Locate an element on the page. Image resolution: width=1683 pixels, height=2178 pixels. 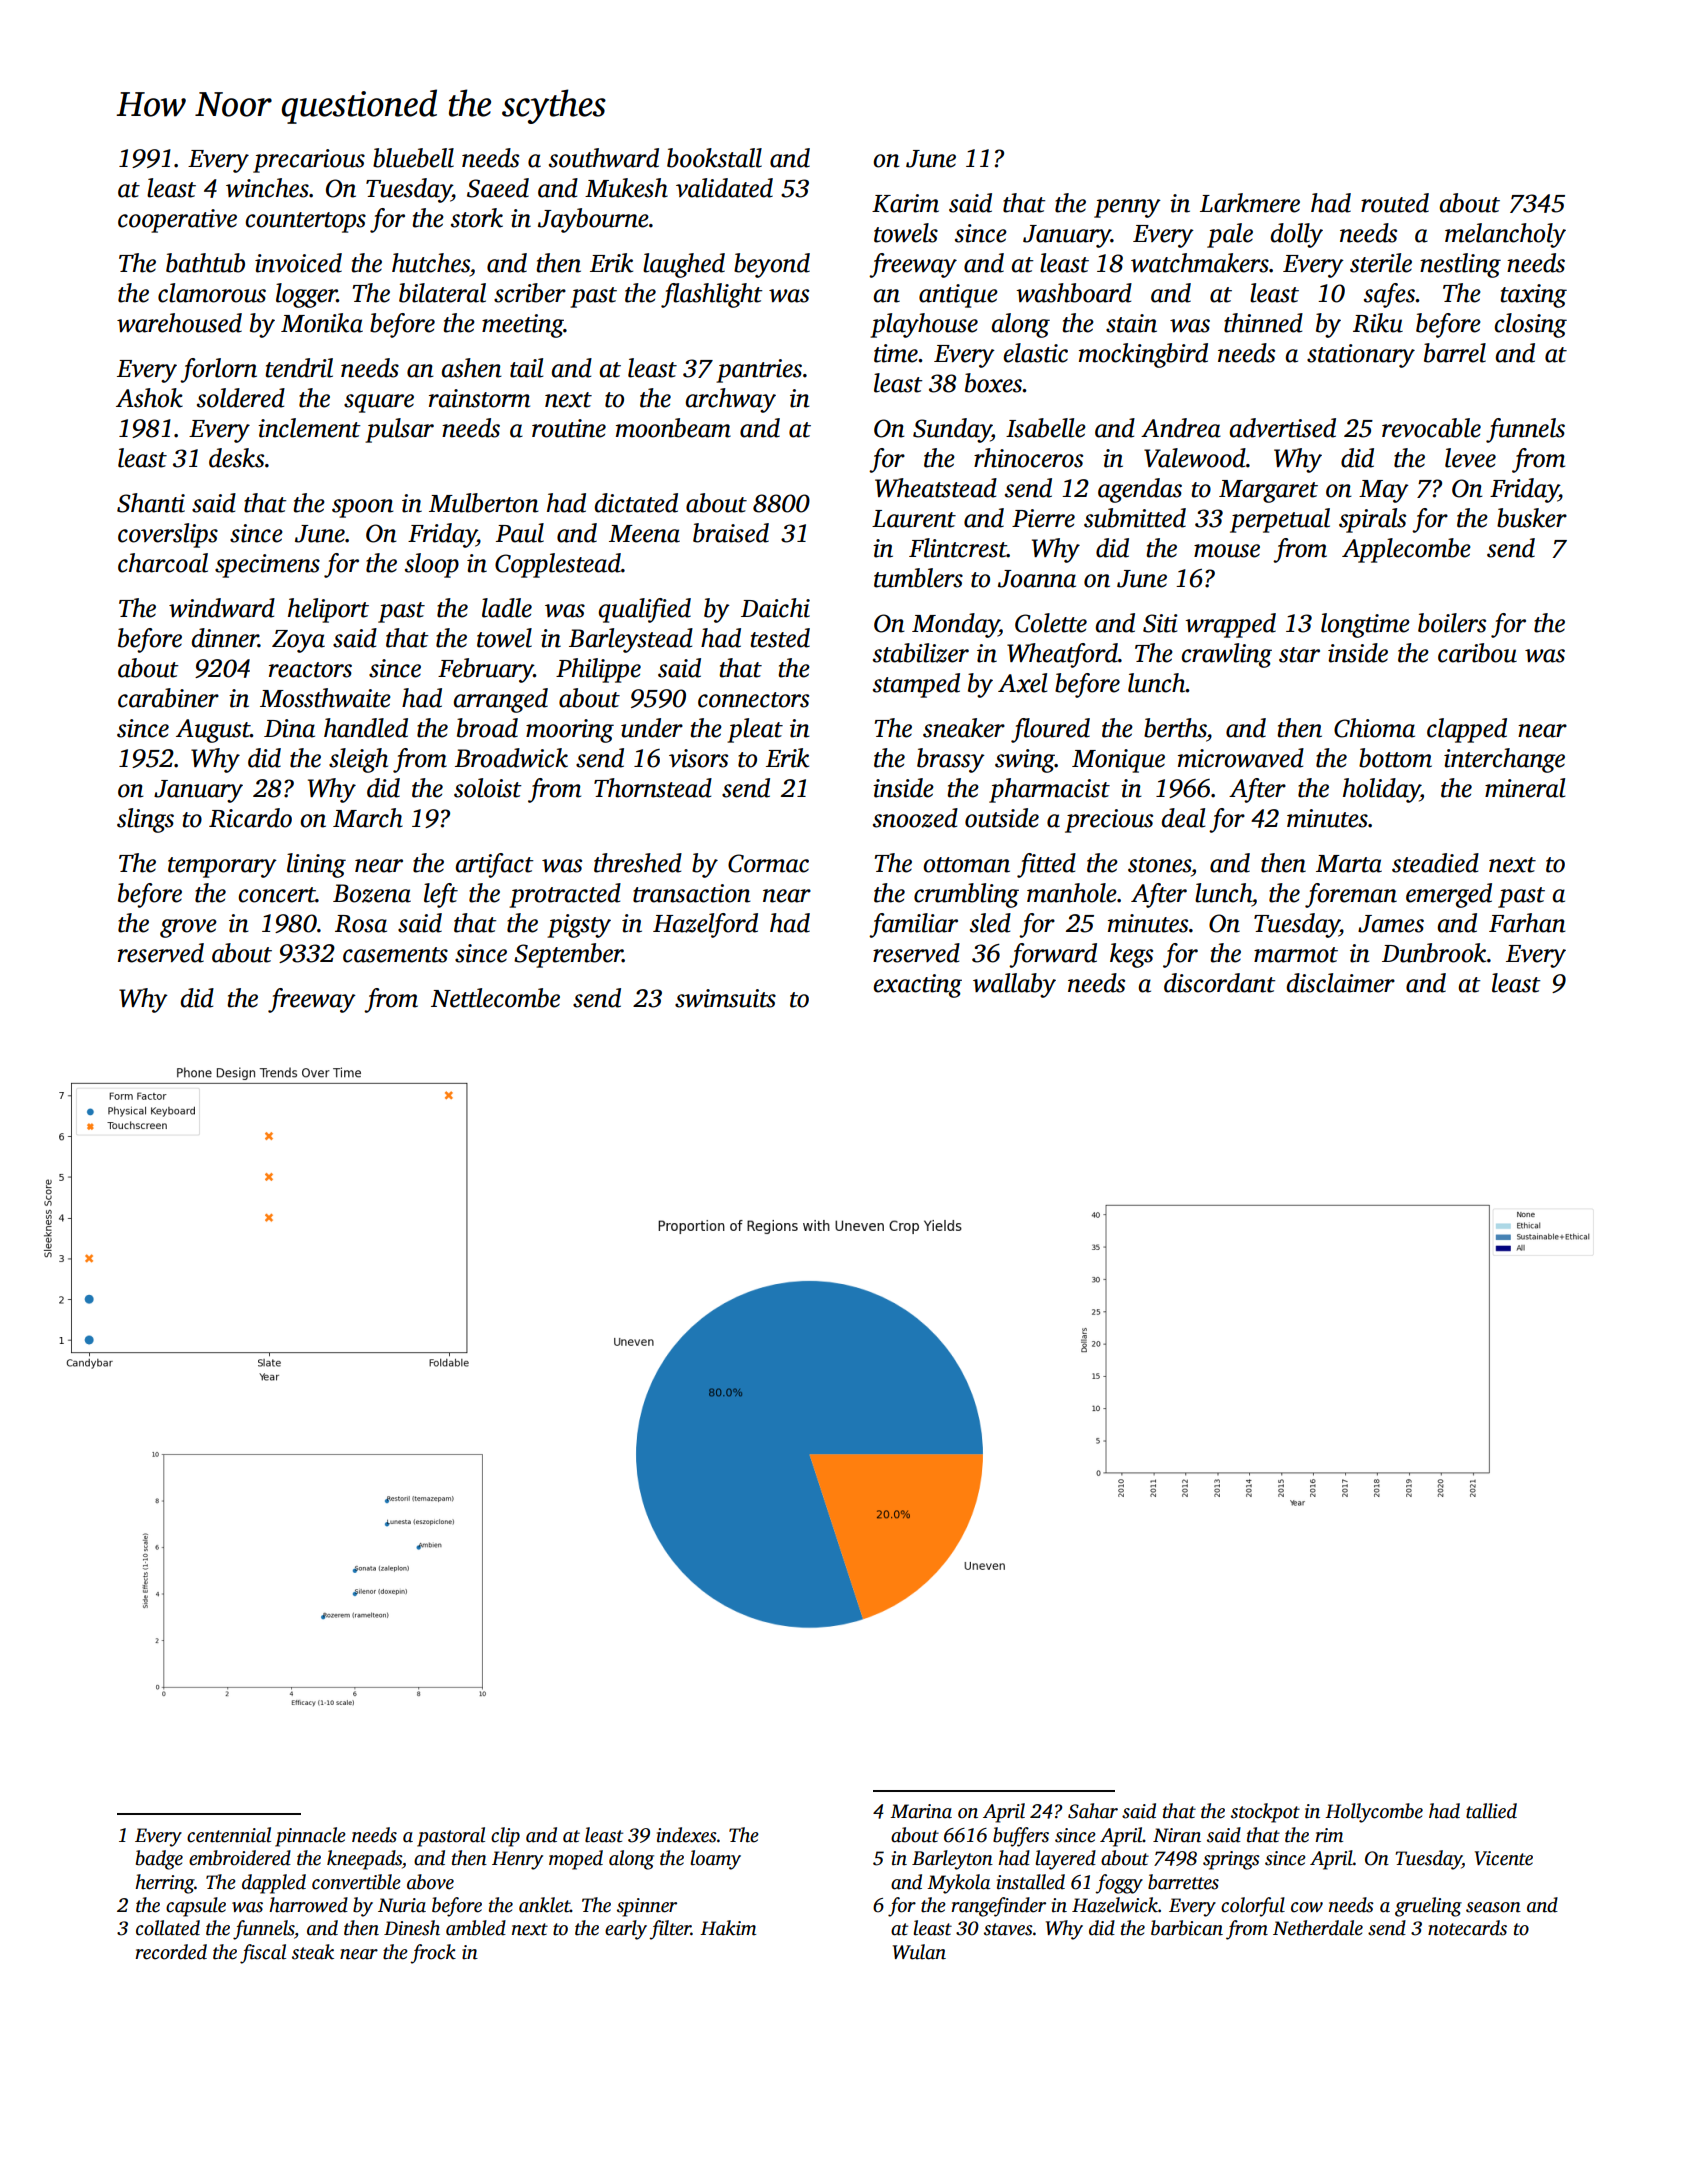
Bozena is located at coordinates (372, 893).
